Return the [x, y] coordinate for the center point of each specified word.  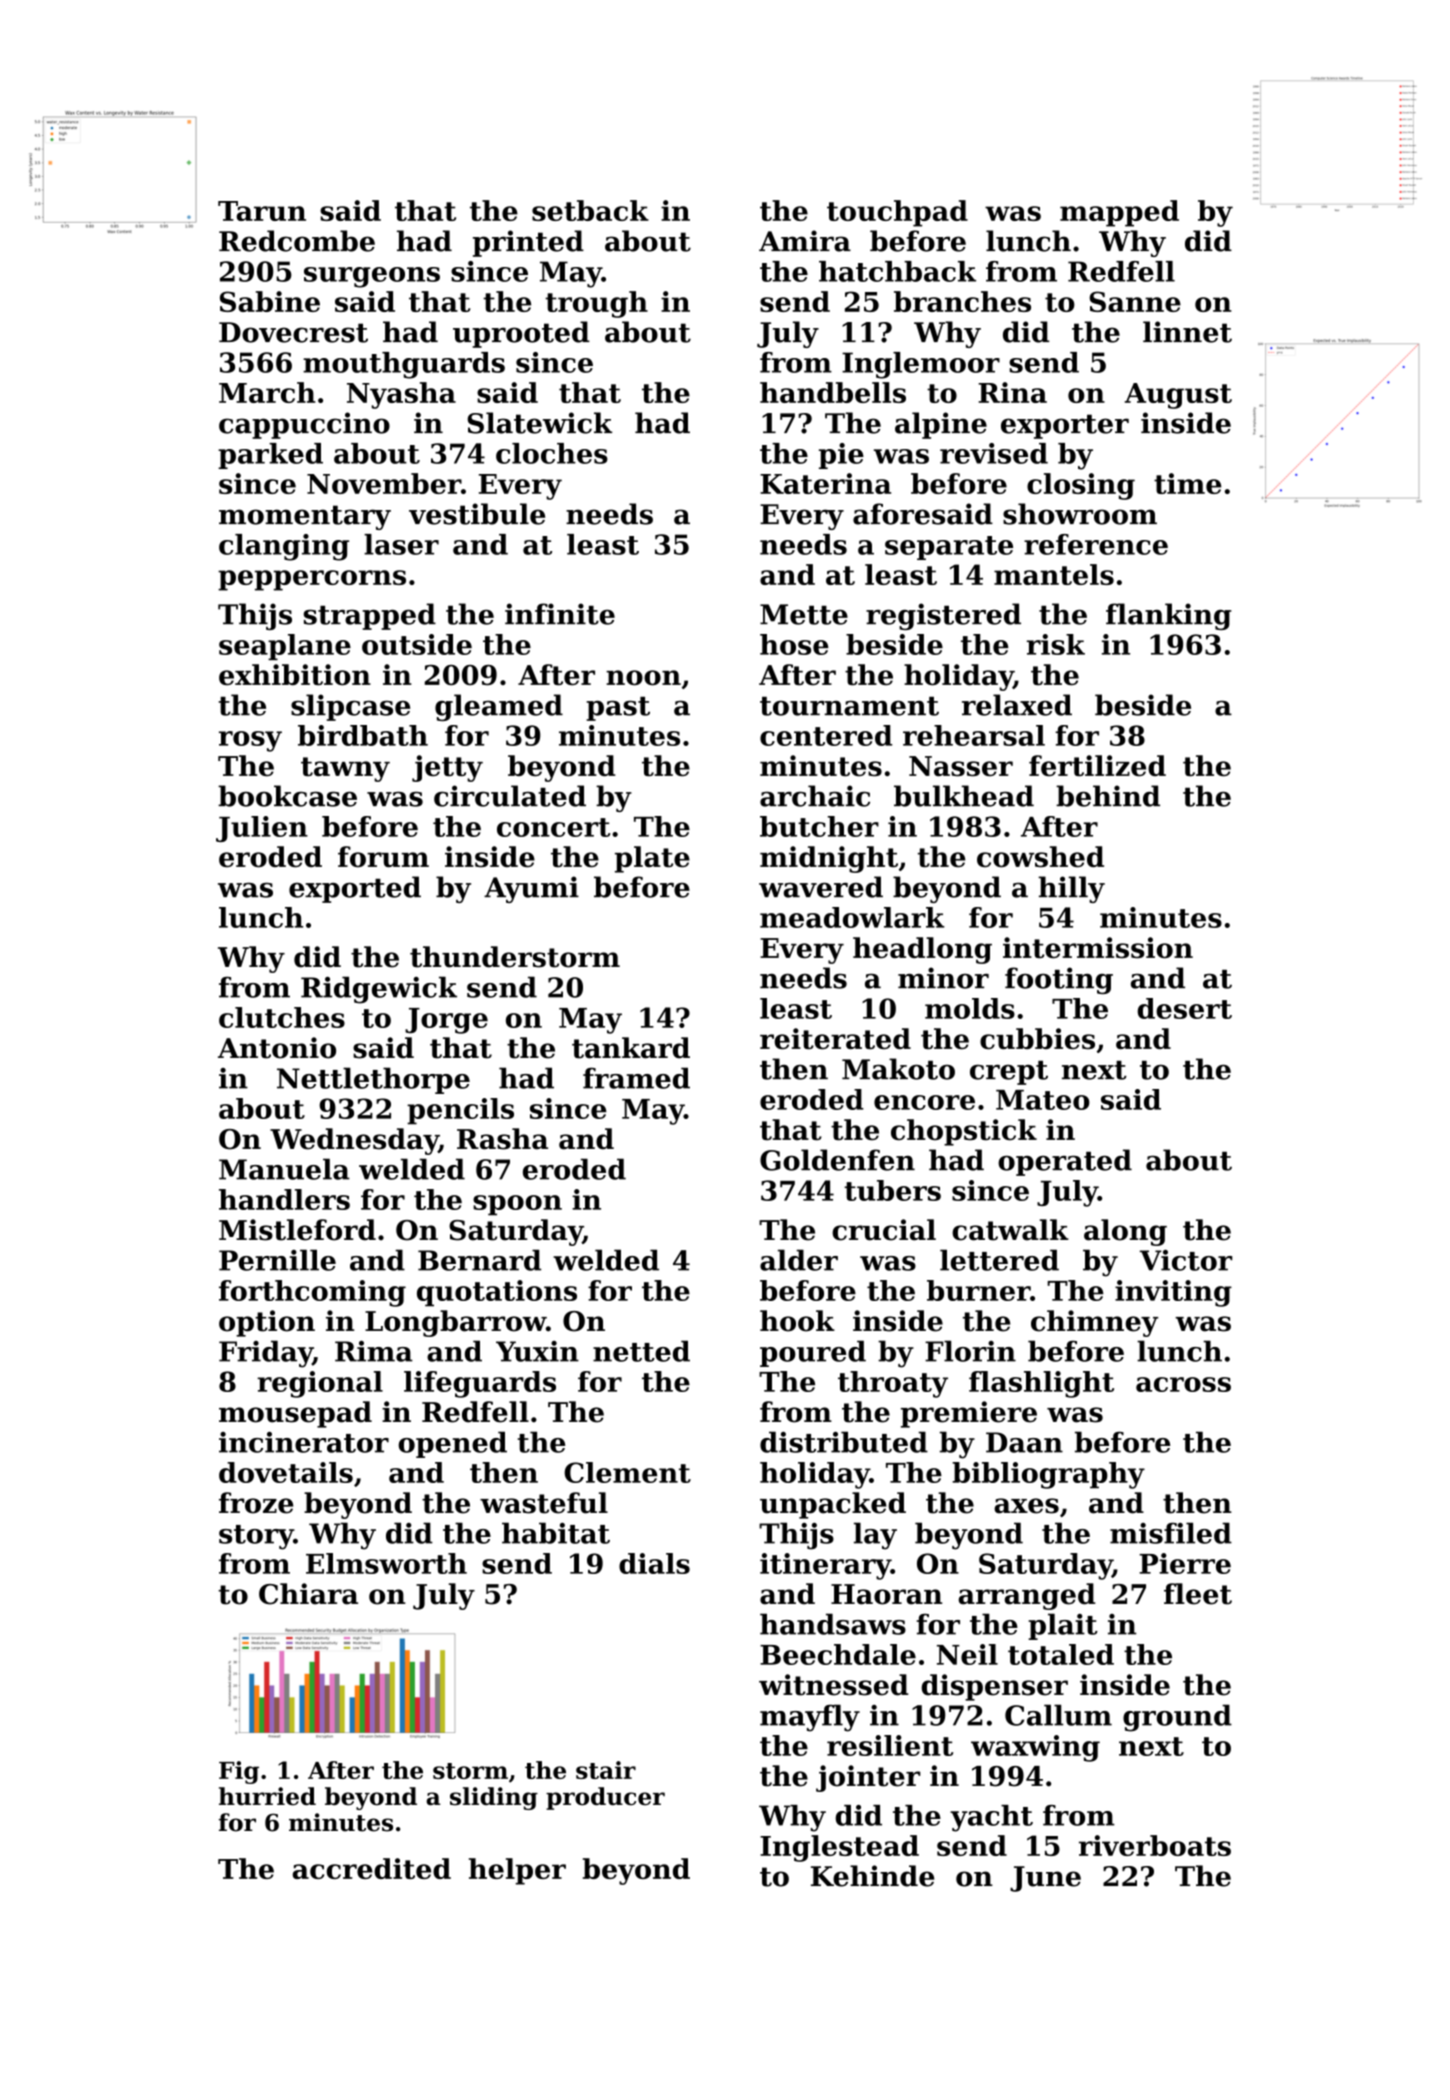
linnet [1187, 332]
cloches [552, 453]
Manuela [284, 1169]
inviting [1173, 1293]
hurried [267, 1796]
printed [528, 243]
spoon [517, 1205]
